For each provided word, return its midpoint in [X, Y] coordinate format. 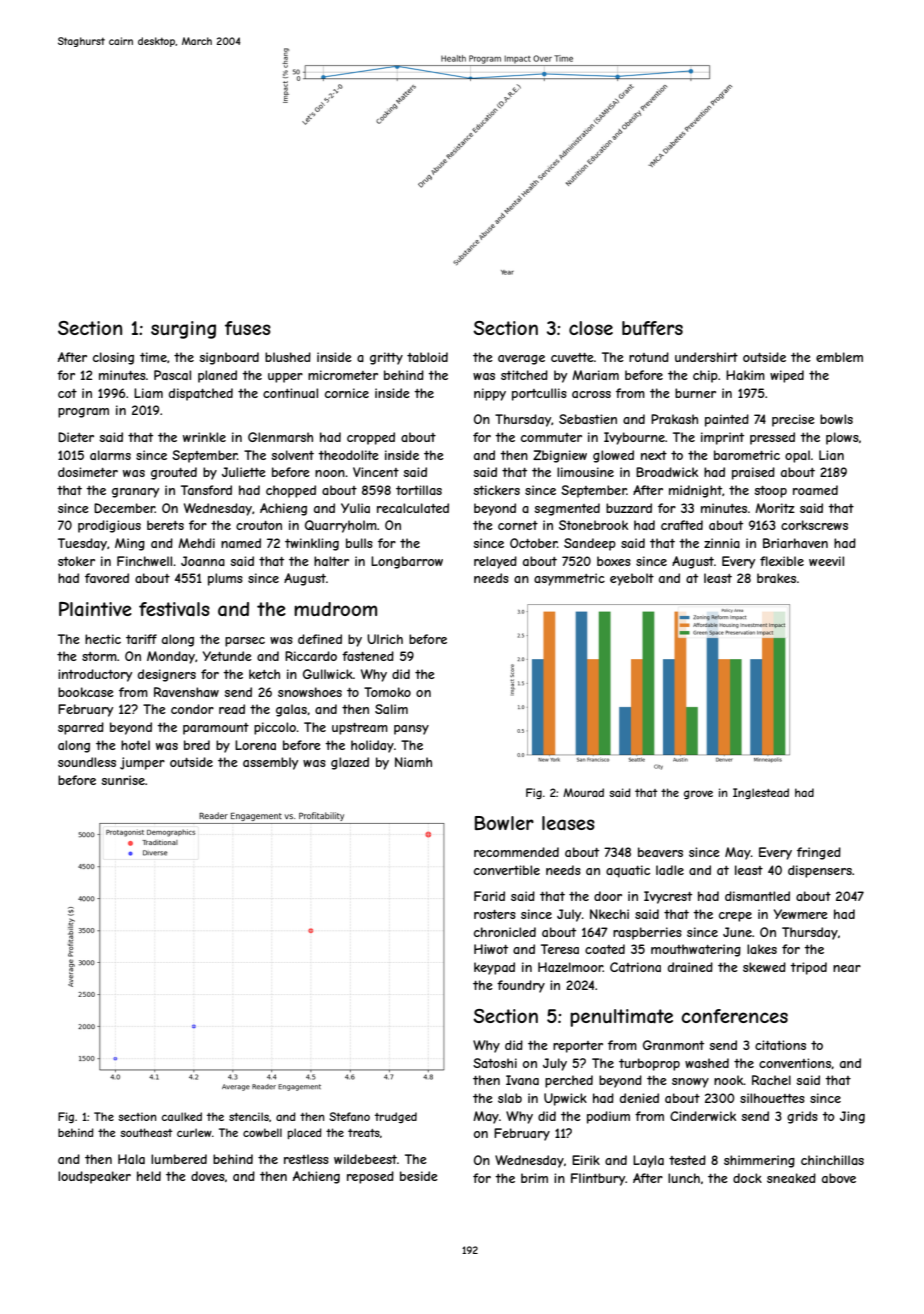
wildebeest [365, 1159]
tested [687, 1160]
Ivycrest [668, 897]
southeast [146, 1132]
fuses [248, 328]
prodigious [109, 526]
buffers [652, 328]
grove [698, 794]
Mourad [583, 792]
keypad [494, 968]
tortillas [419, 490]
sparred [81, 728]
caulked [181, 1116]
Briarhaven [795, 543]
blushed [288, 357]
